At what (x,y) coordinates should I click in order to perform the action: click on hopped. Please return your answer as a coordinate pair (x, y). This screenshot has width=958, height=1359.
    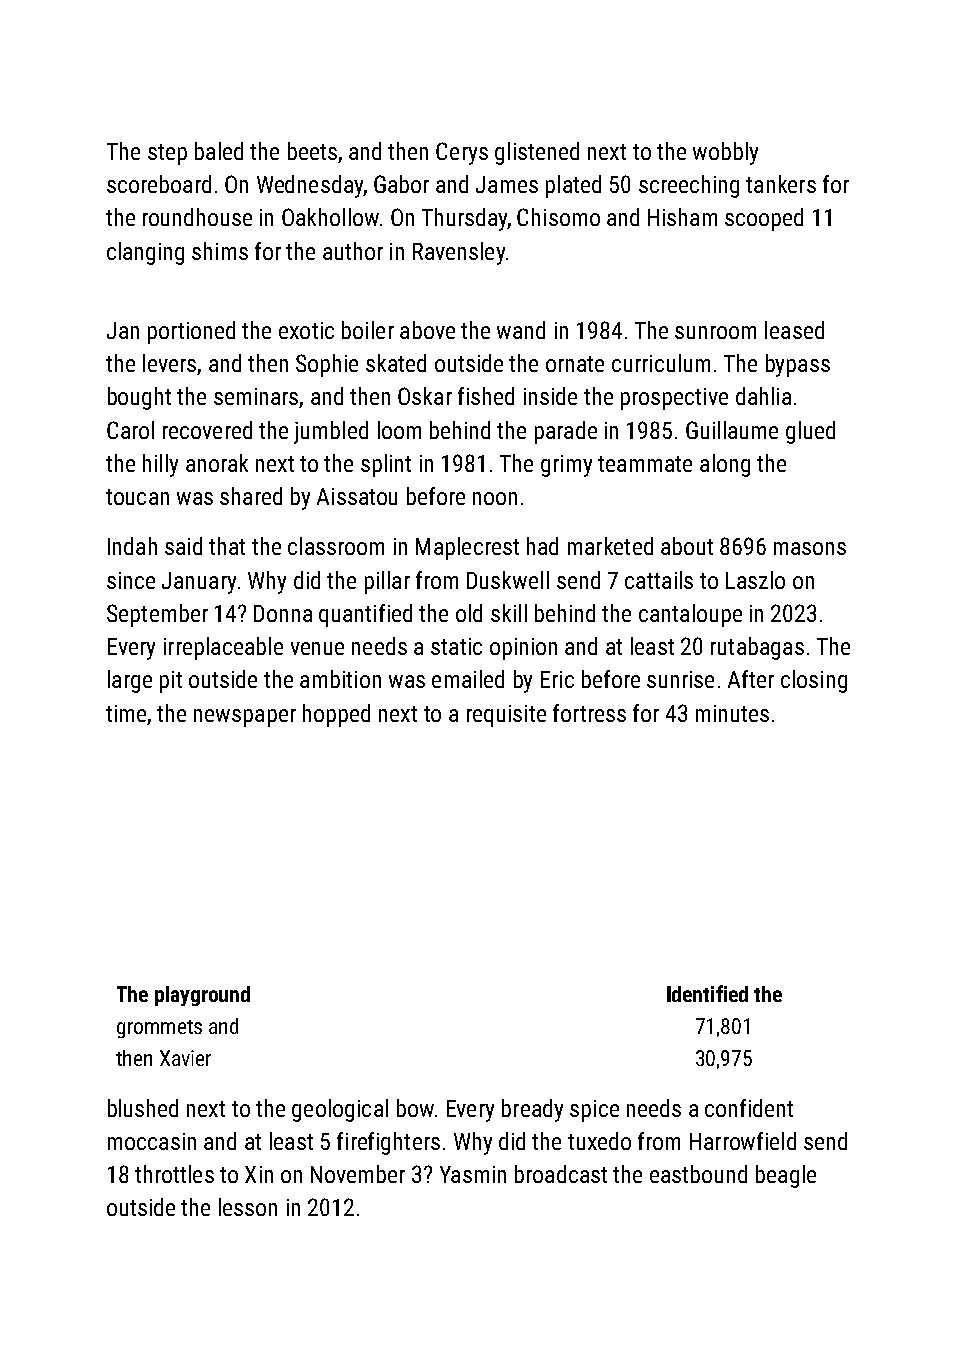
    Looking at the image, I should click on (336, 715).
